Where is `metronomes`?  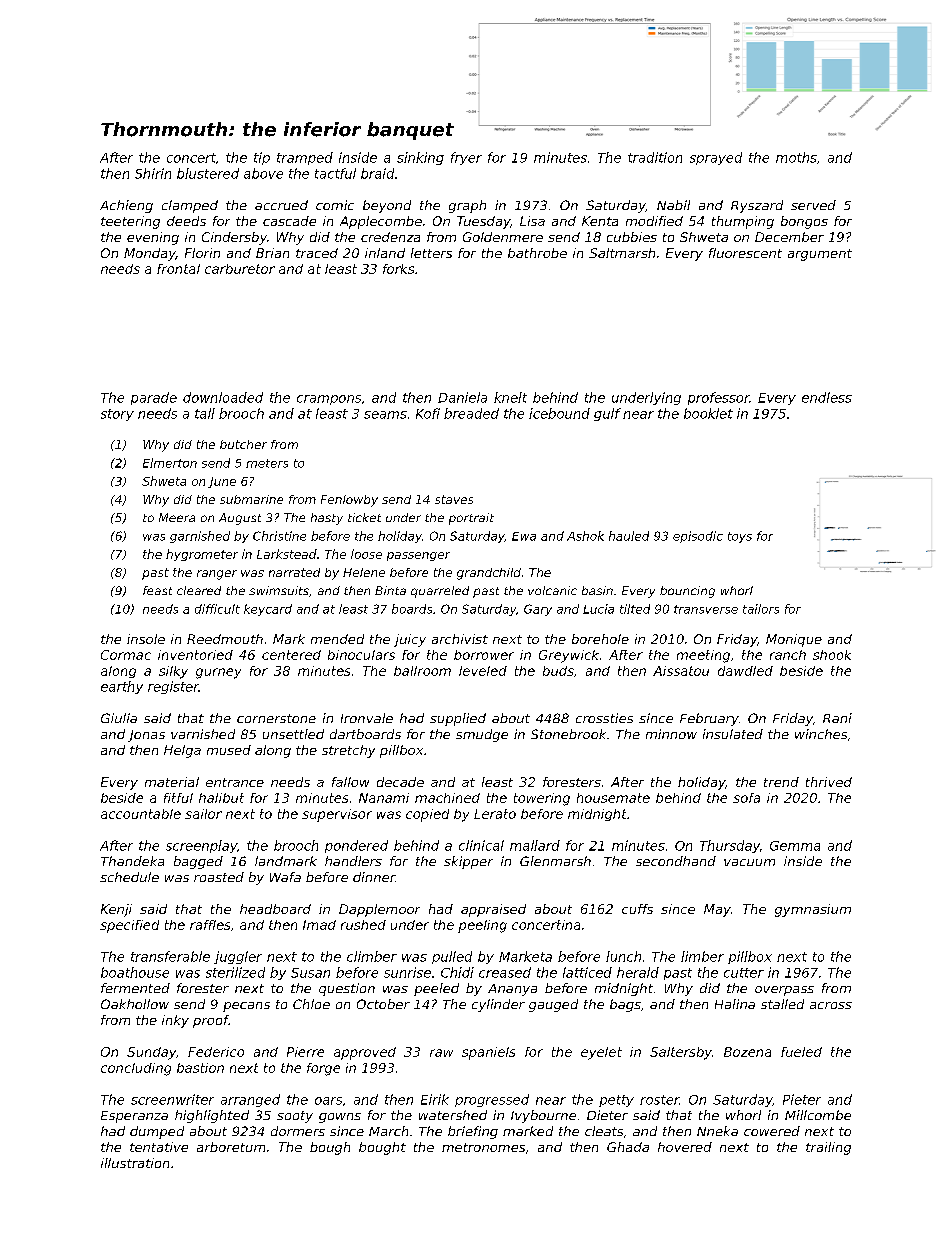 metronomes is located at coordinates (483, 1147).
